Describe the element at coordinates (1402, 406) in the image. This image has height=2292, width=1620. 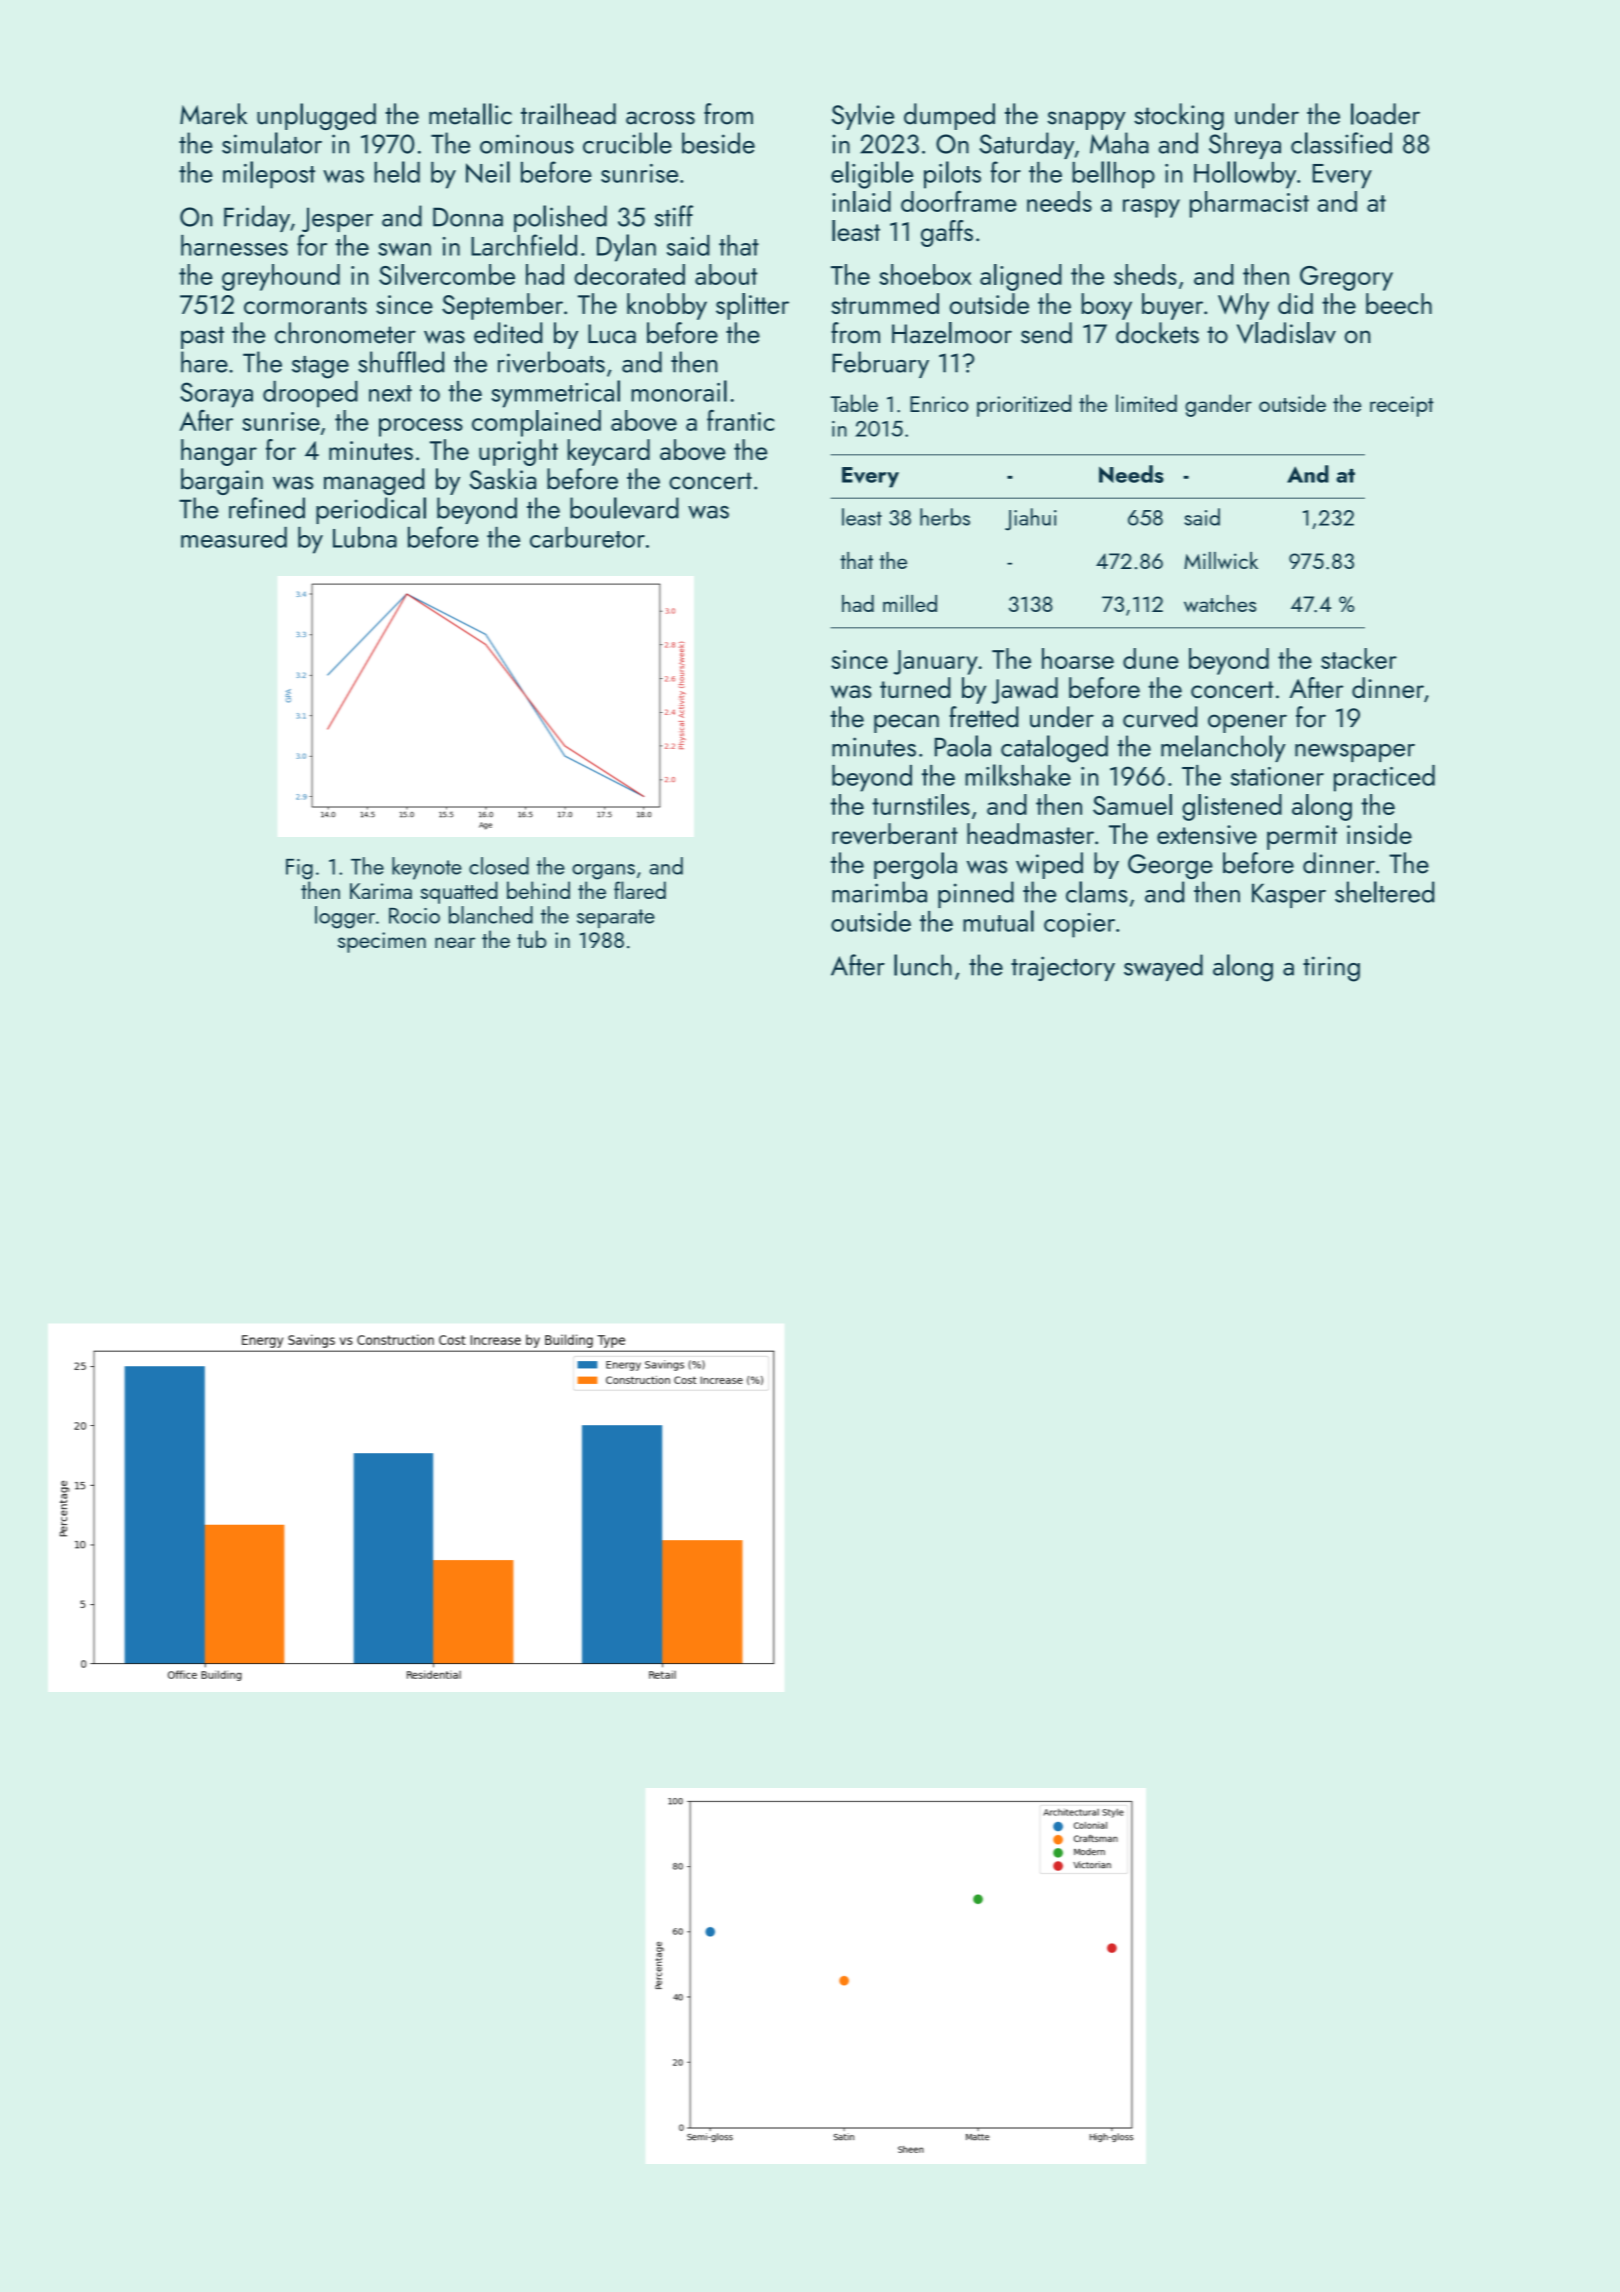
I see `receipt` at that location.
